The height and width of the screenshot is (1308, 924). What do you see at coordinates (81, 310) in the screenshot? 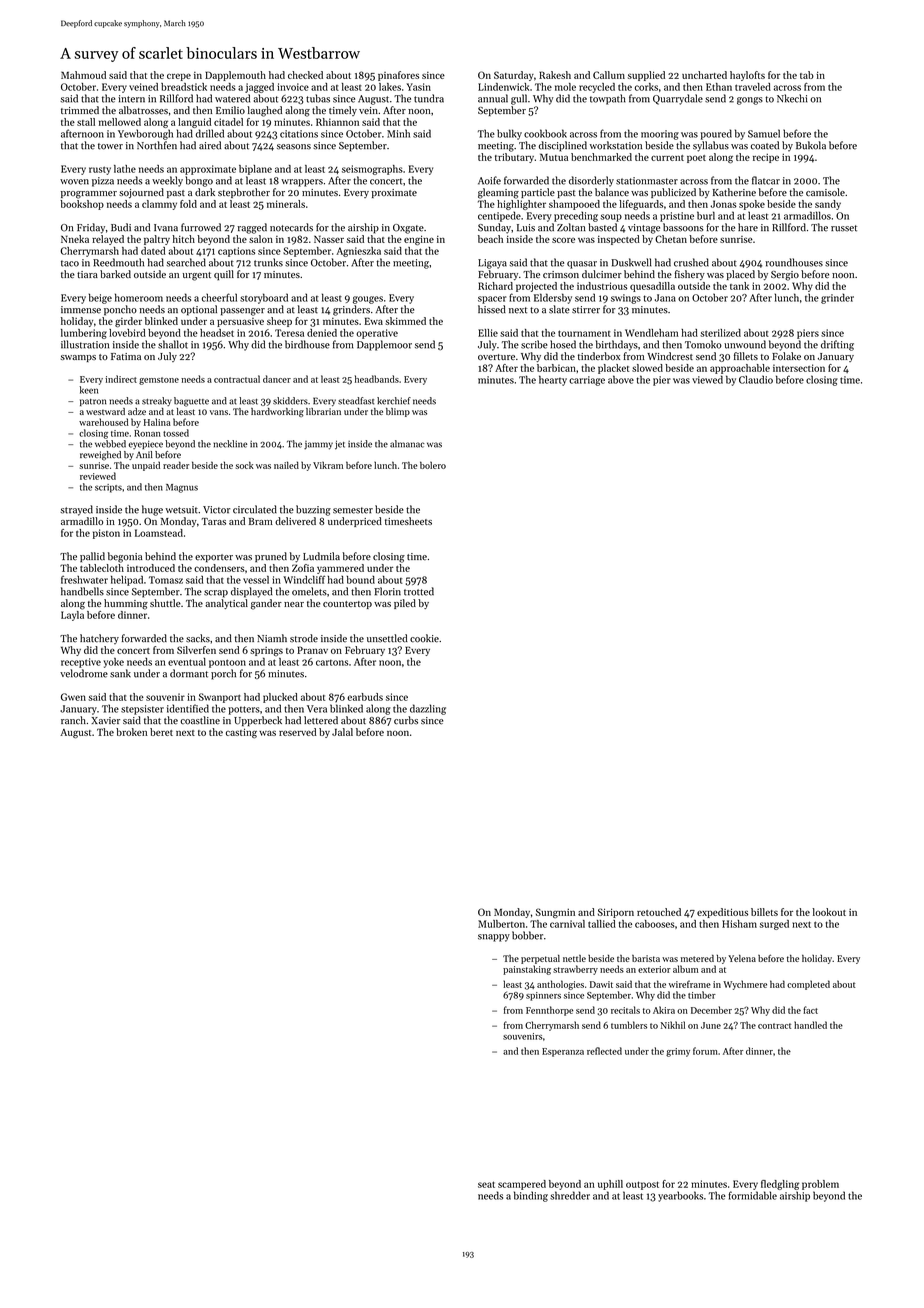
I see `immense` at bounding box center [81, 310].
